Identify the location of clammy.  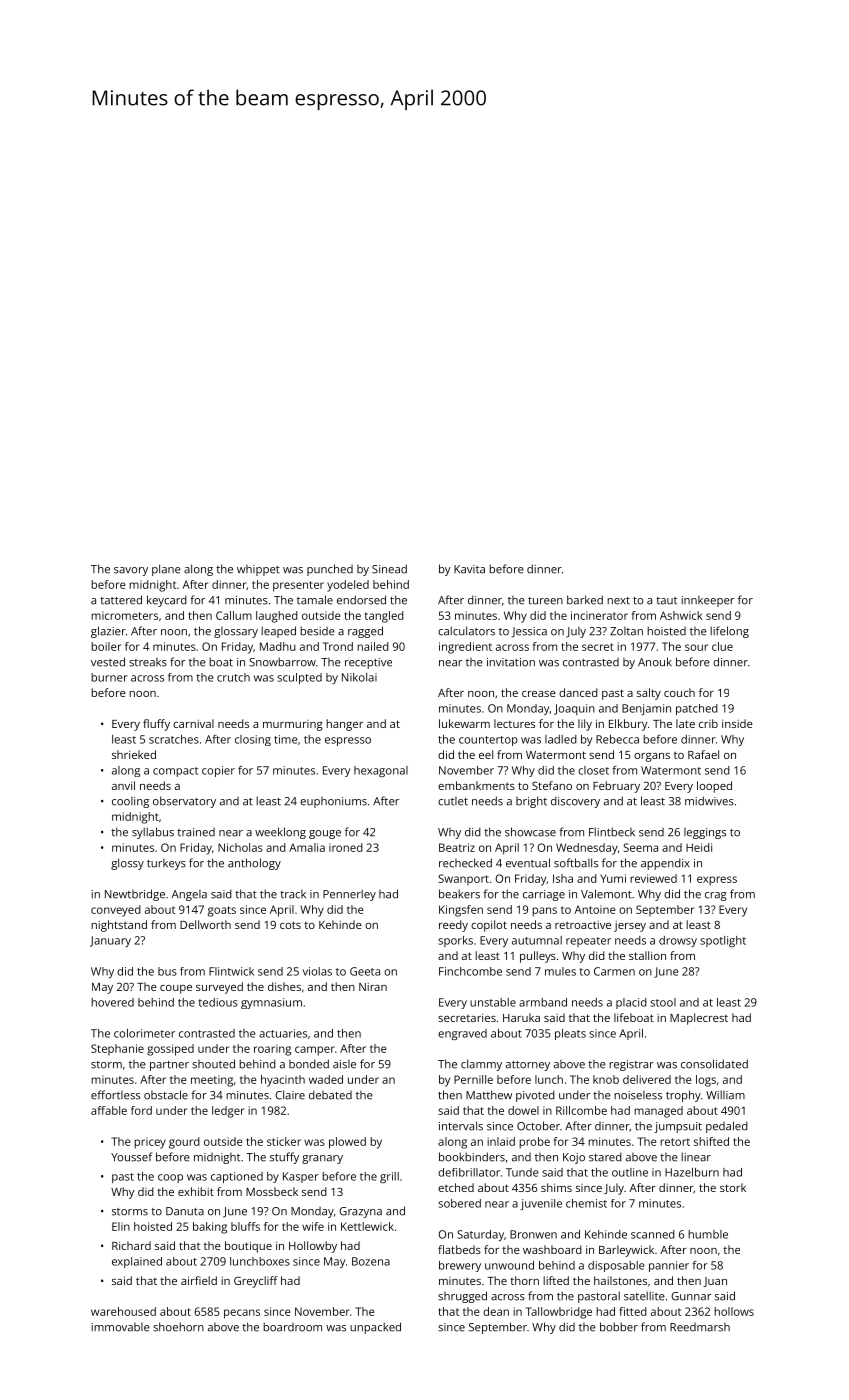
(481, 1065).
